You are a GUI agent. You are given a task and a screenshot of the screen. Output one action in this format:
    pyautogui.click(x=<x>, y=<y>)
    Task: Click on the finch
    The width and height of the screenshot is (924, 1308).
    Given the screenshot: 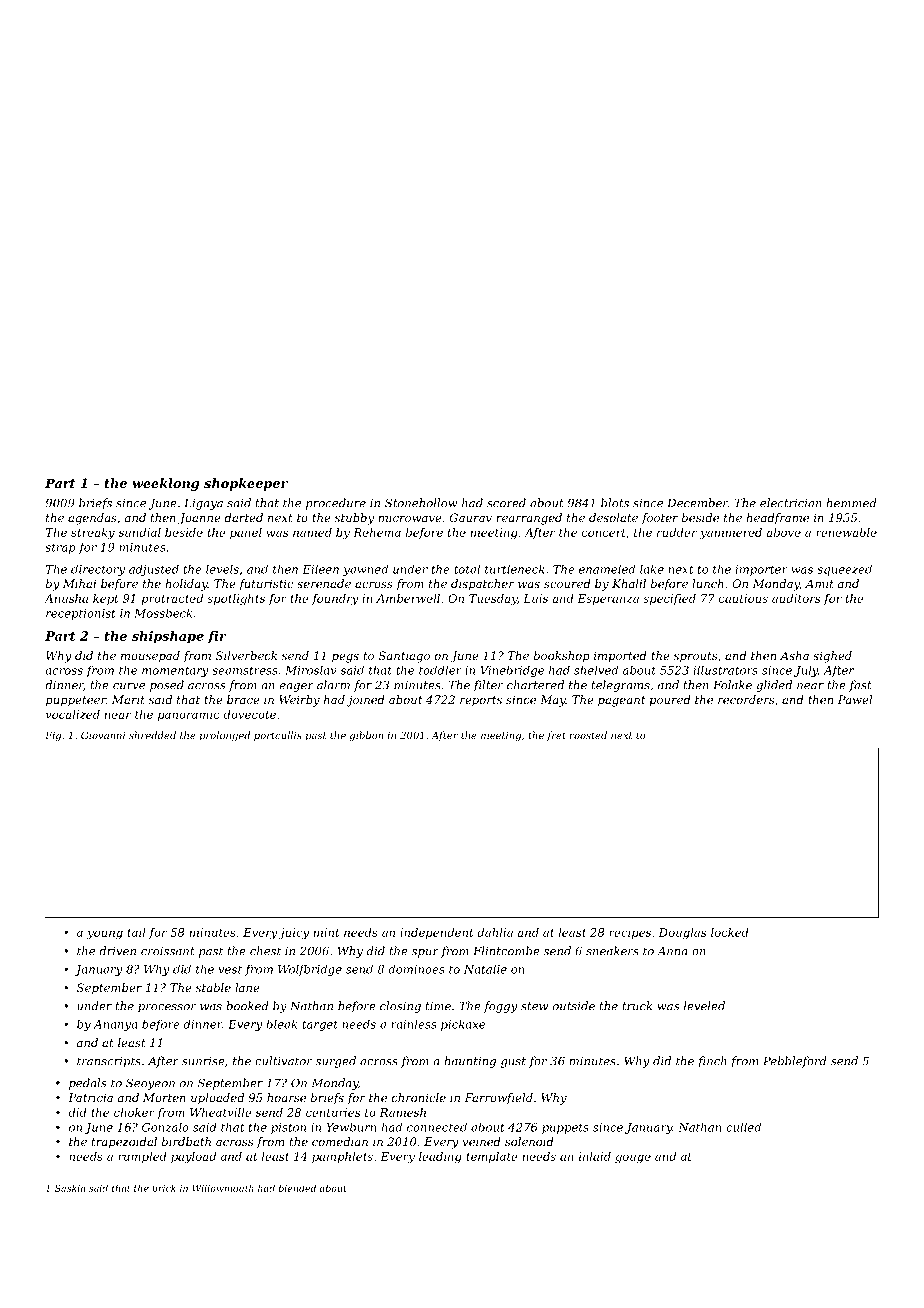 What is the action you would take?
    pyautogui.click(x=712, y=1062)
